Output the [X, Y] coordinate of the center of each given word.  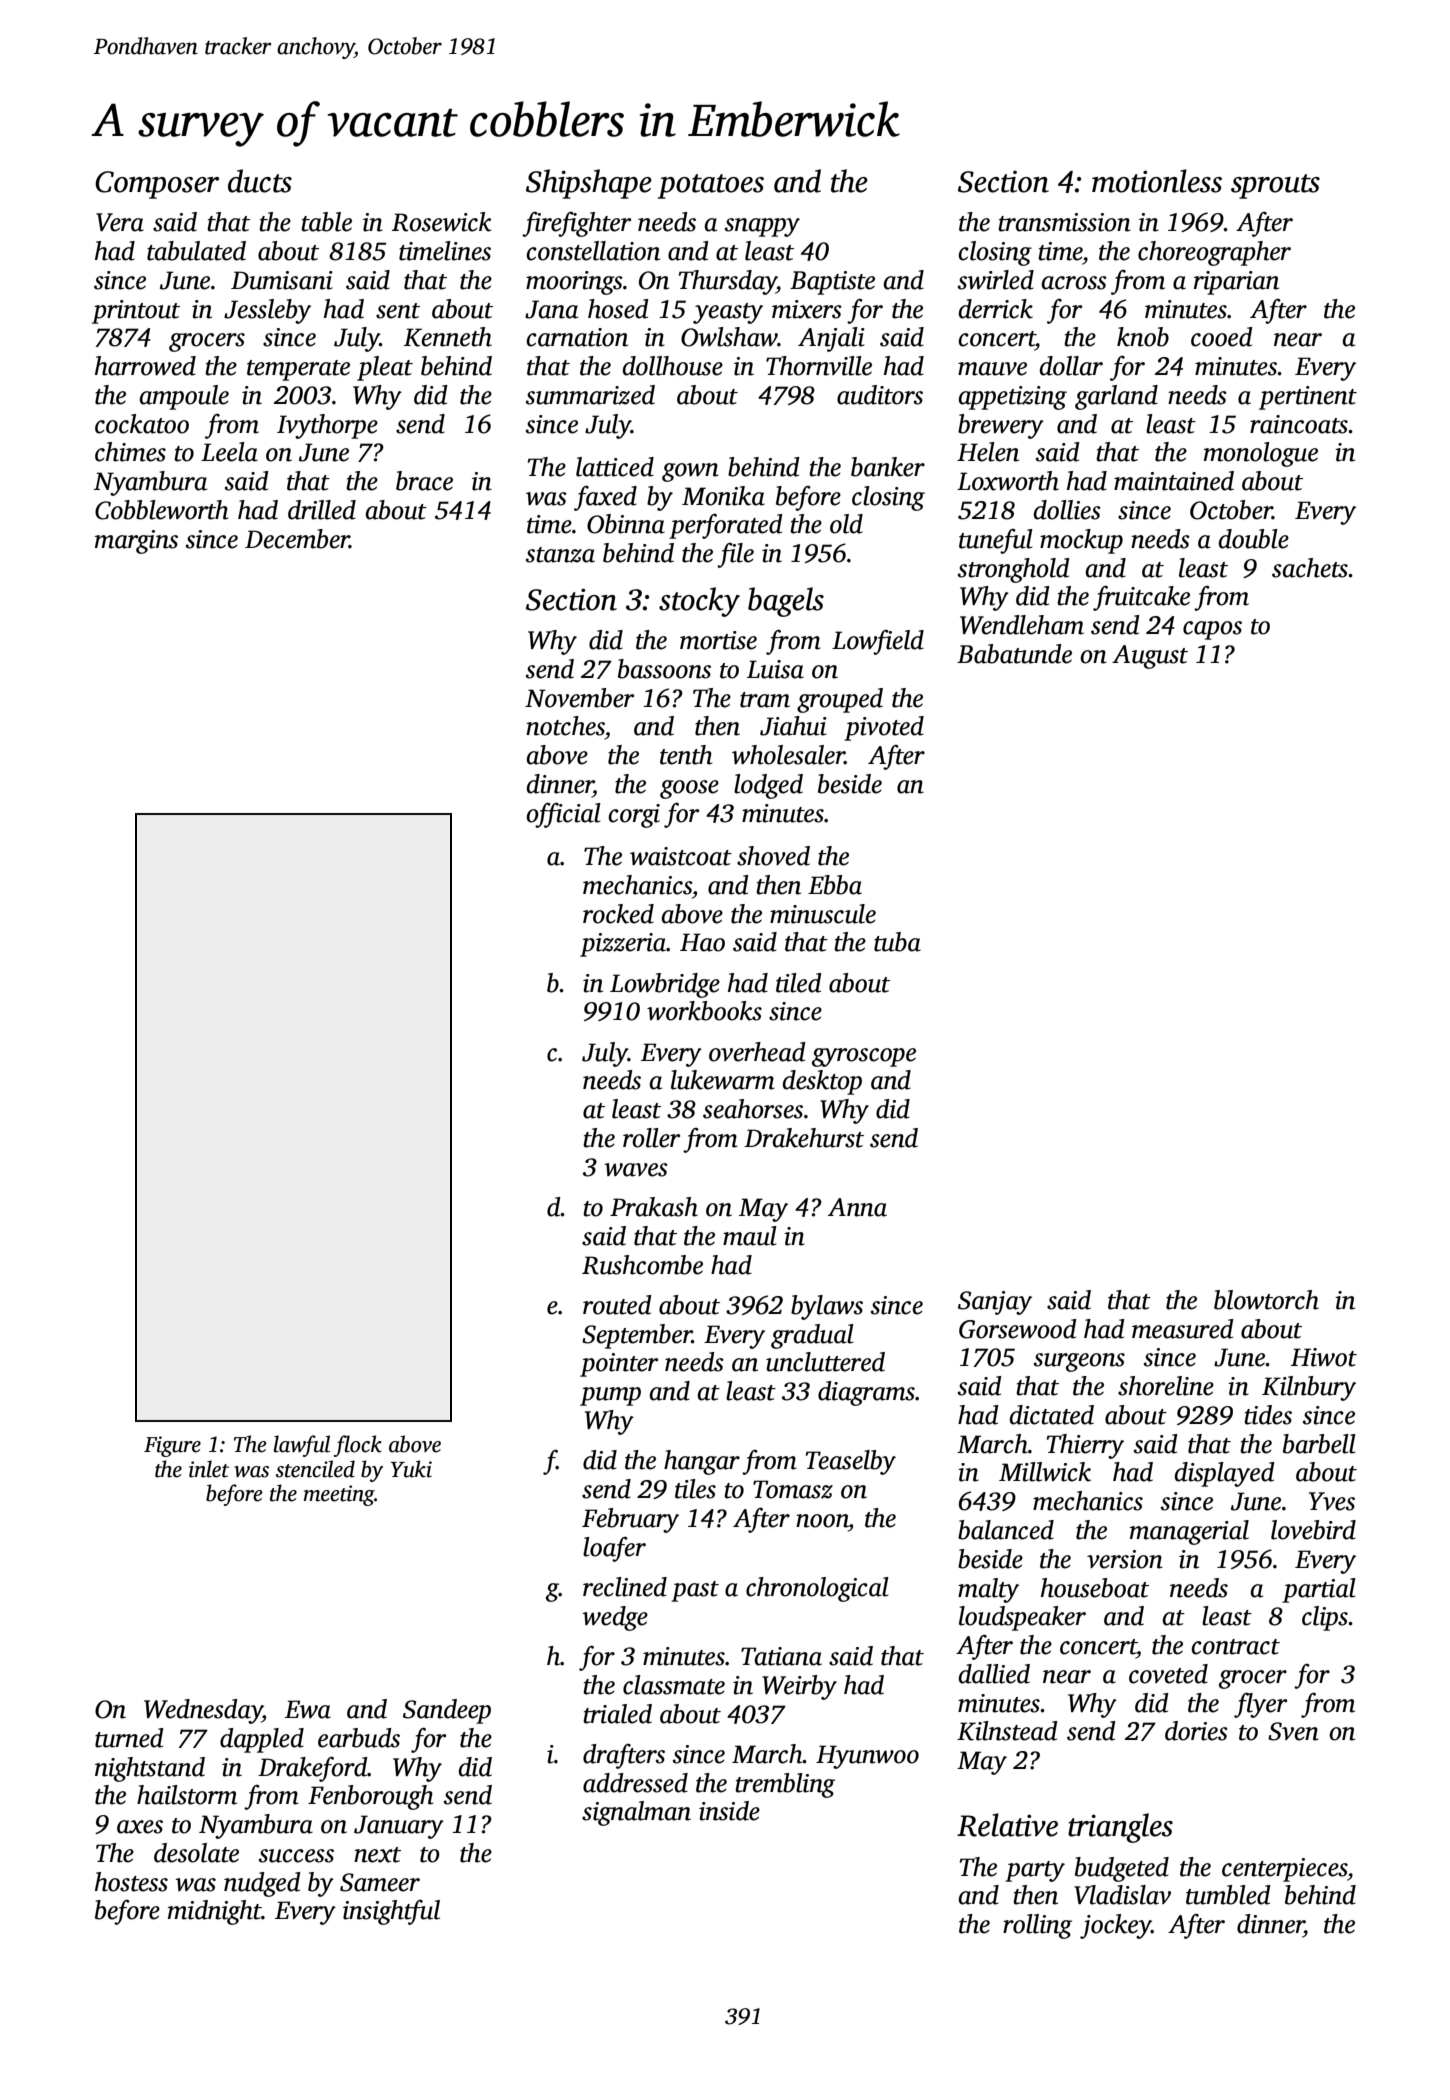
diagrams [866, 1393]
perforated [726, 526]
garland [1116, 397]
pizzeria [623, 945]
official [563, 815]
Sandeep [447, 1711]
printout [136, 312]
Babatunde [1014, 654]
